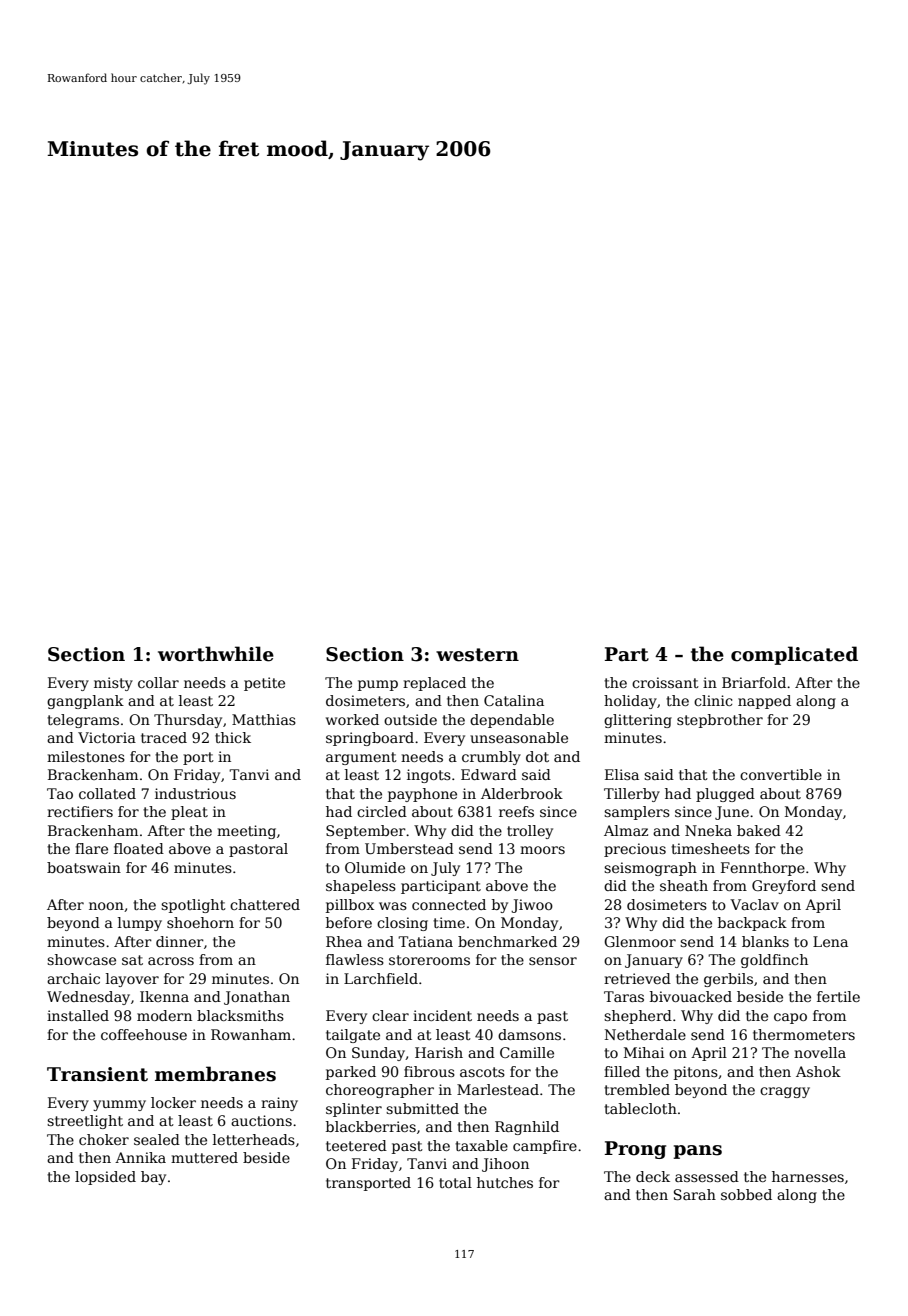 This document has width=908, height=1316. Describe the element at coordinates (382, 811) in the document. I see `circled` at that location.
